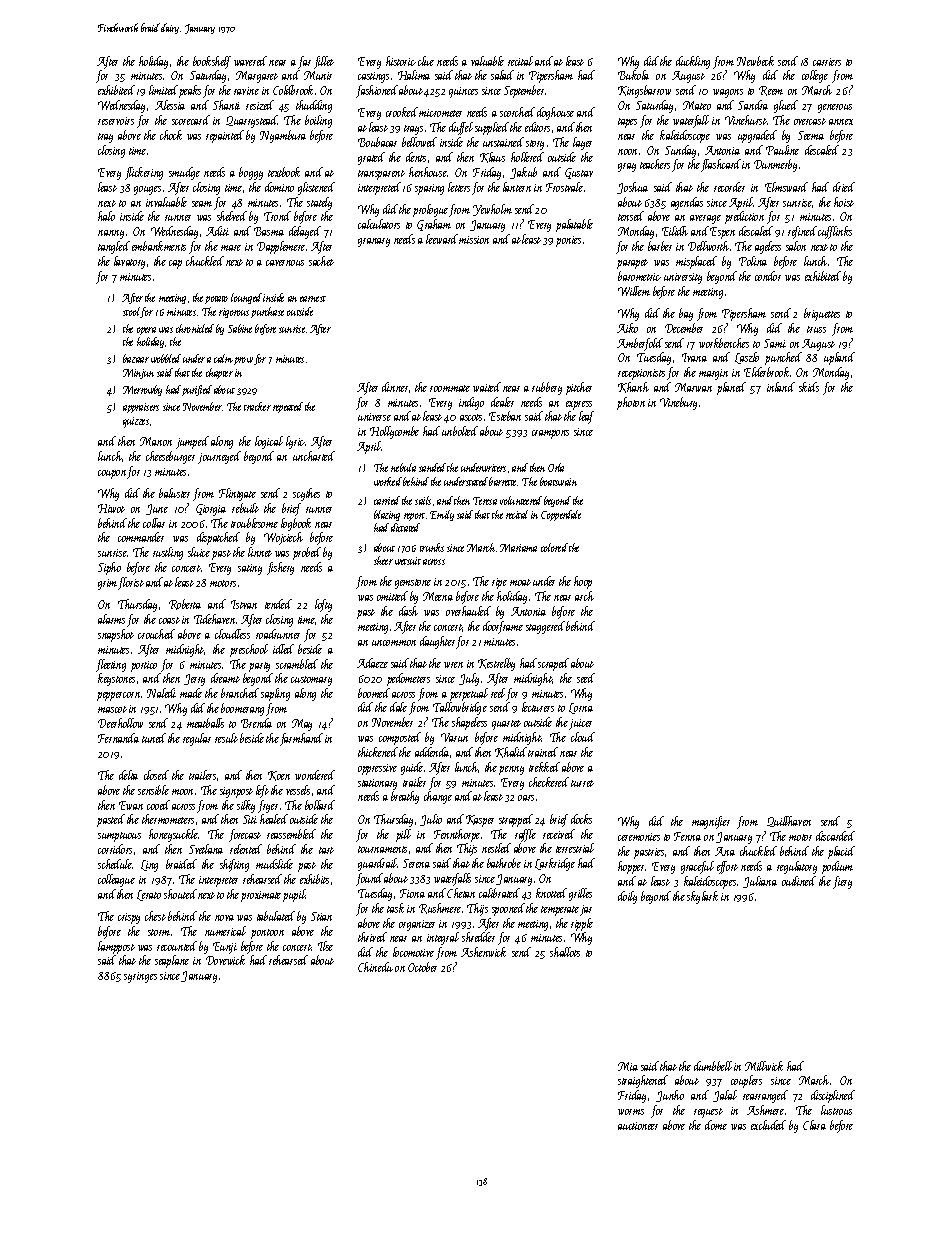  I want to click on dried, so click(844, 187).
